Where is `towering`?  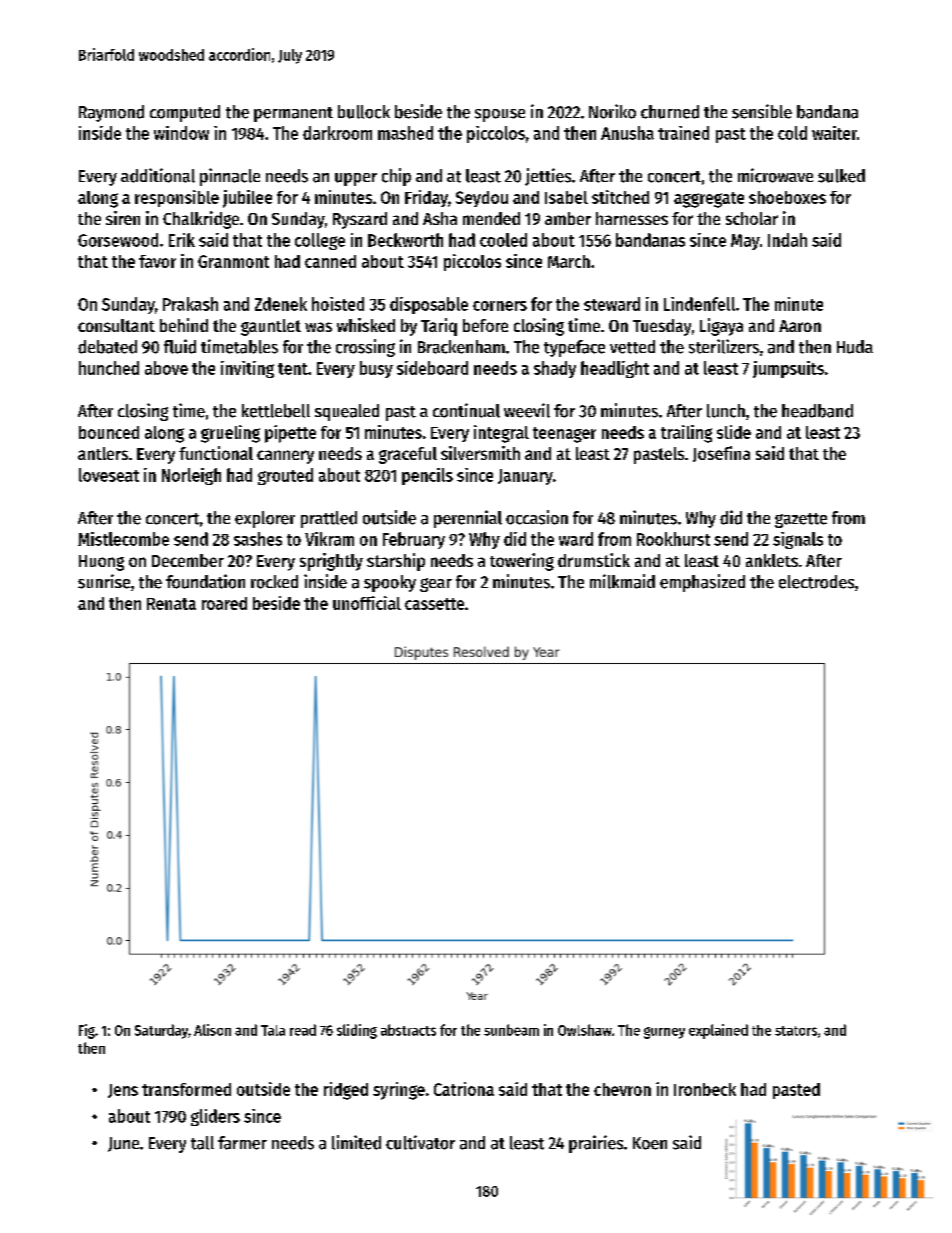 towering is located at coordinates (522, 562).
